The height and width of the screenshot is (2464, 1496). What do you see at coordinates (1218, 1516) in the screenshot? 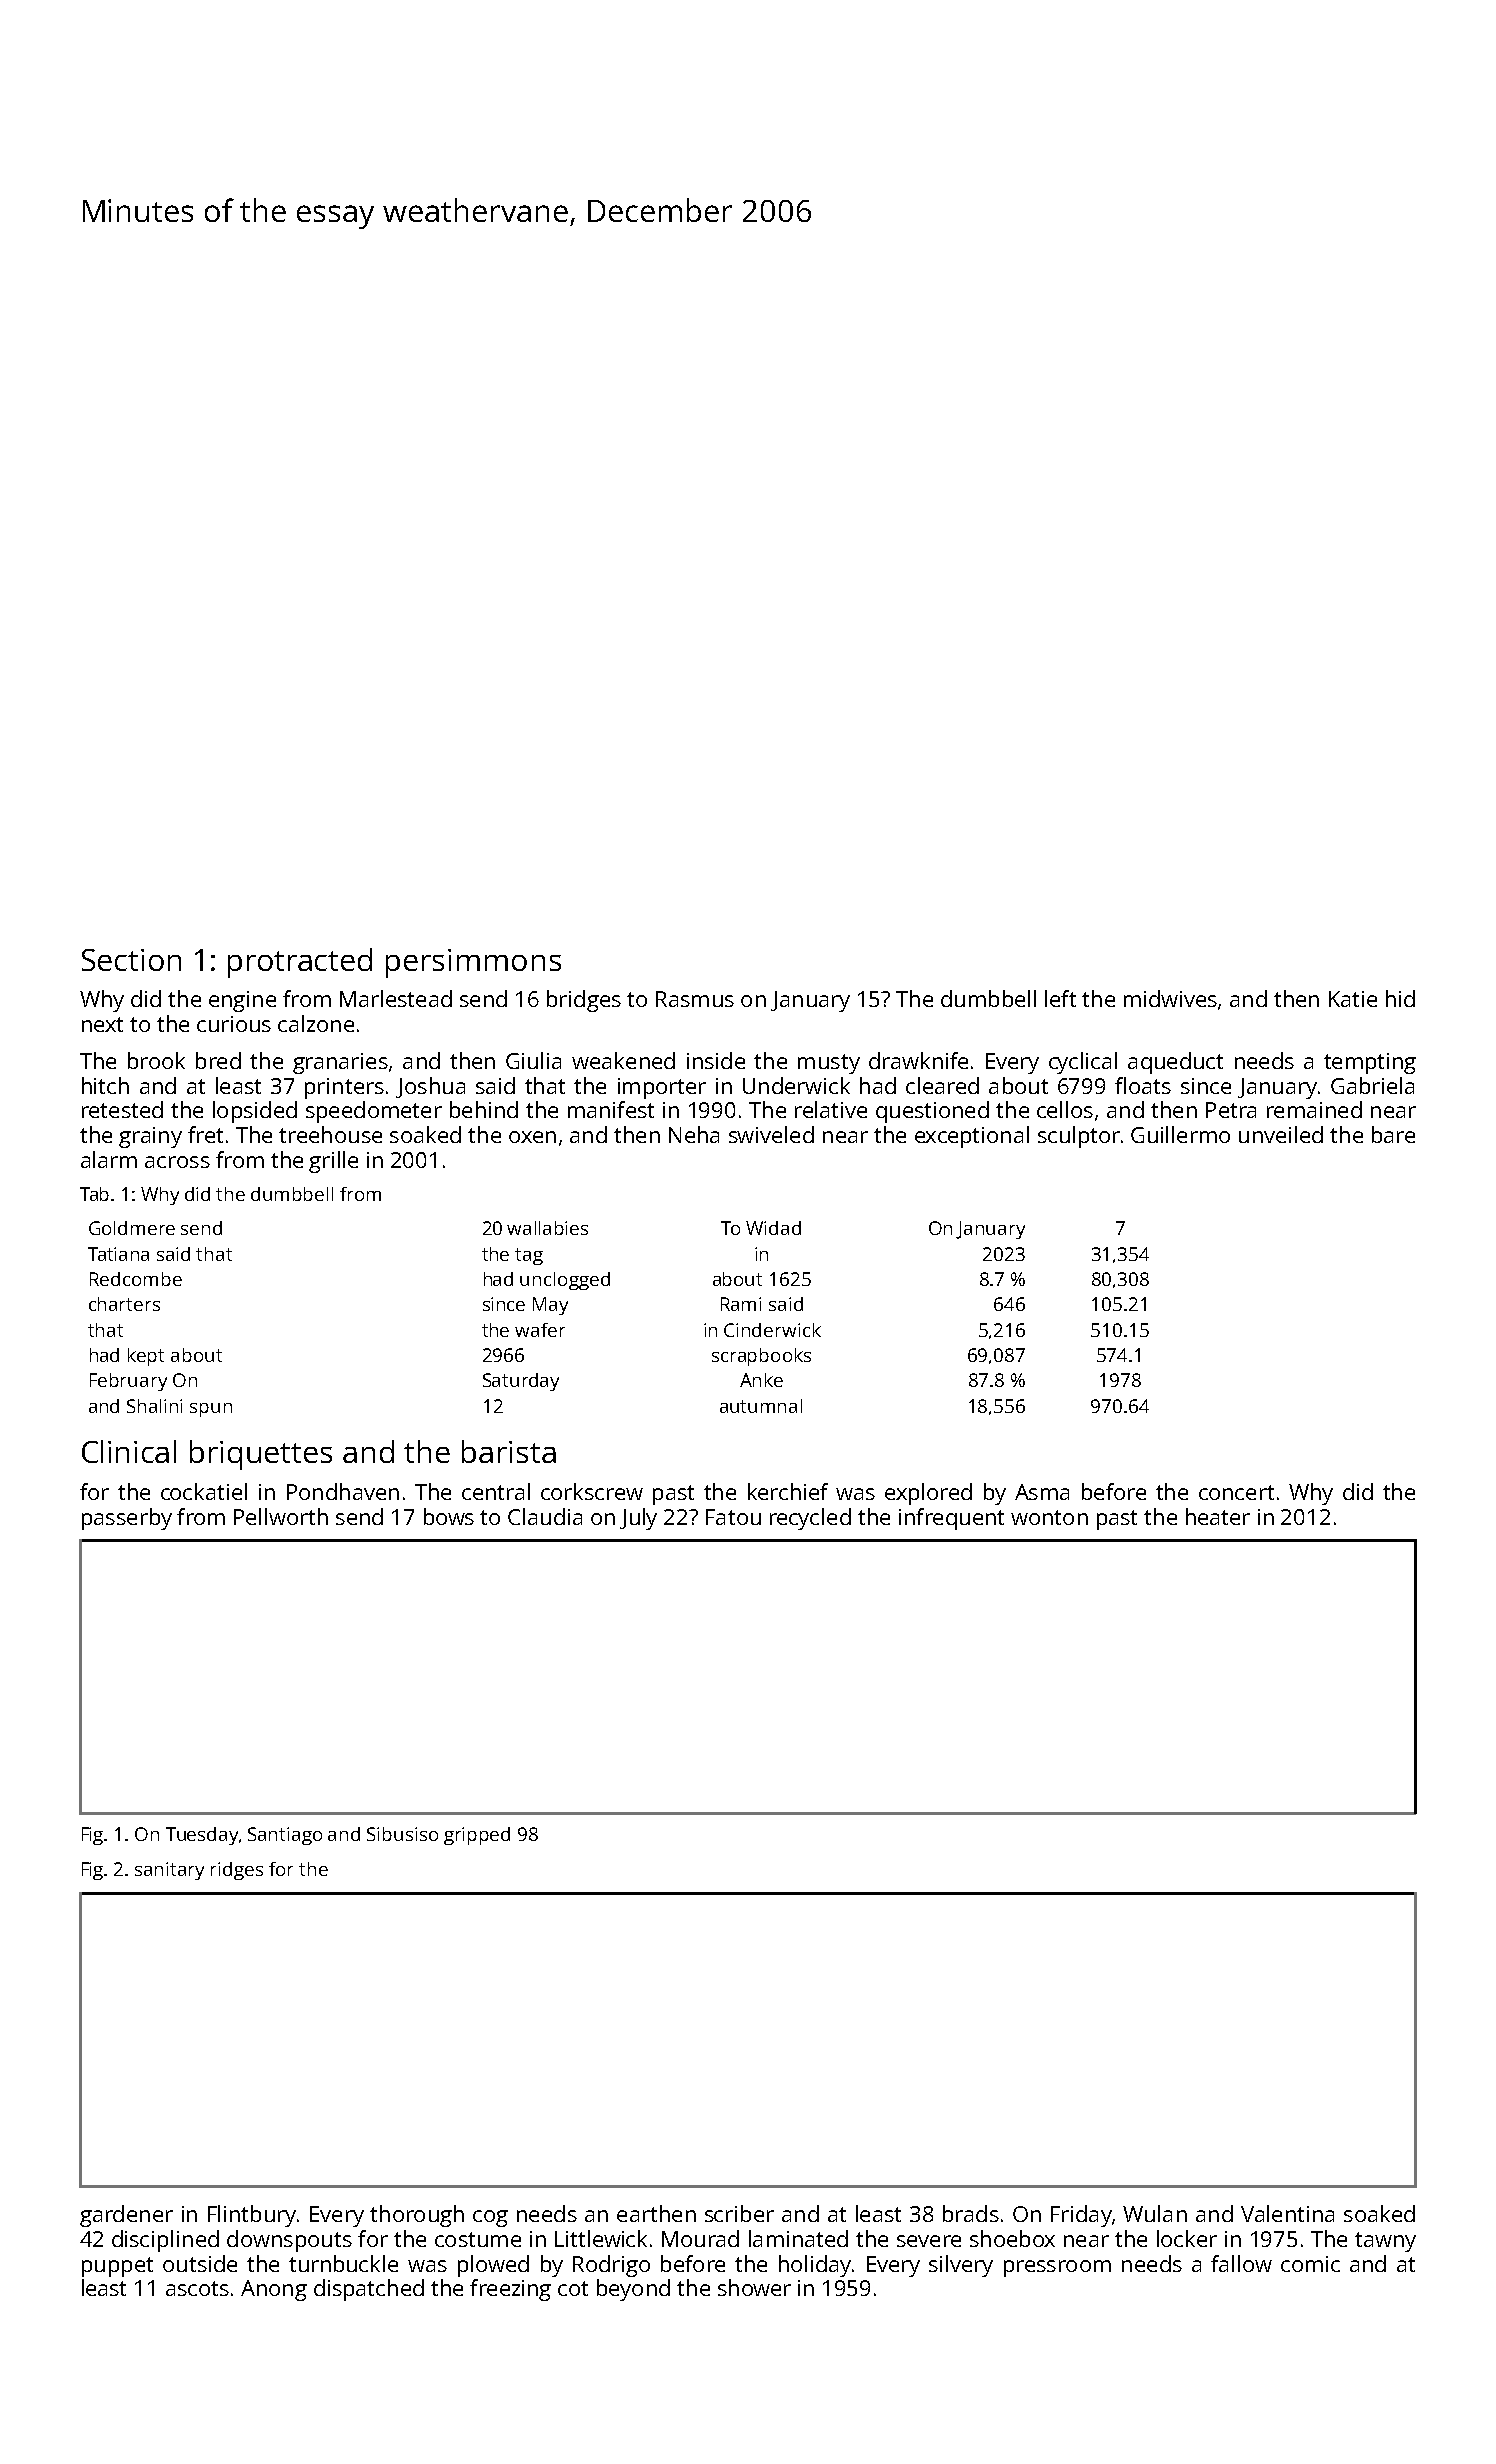
I see `heater` at bounding box center [1218, 1516].
